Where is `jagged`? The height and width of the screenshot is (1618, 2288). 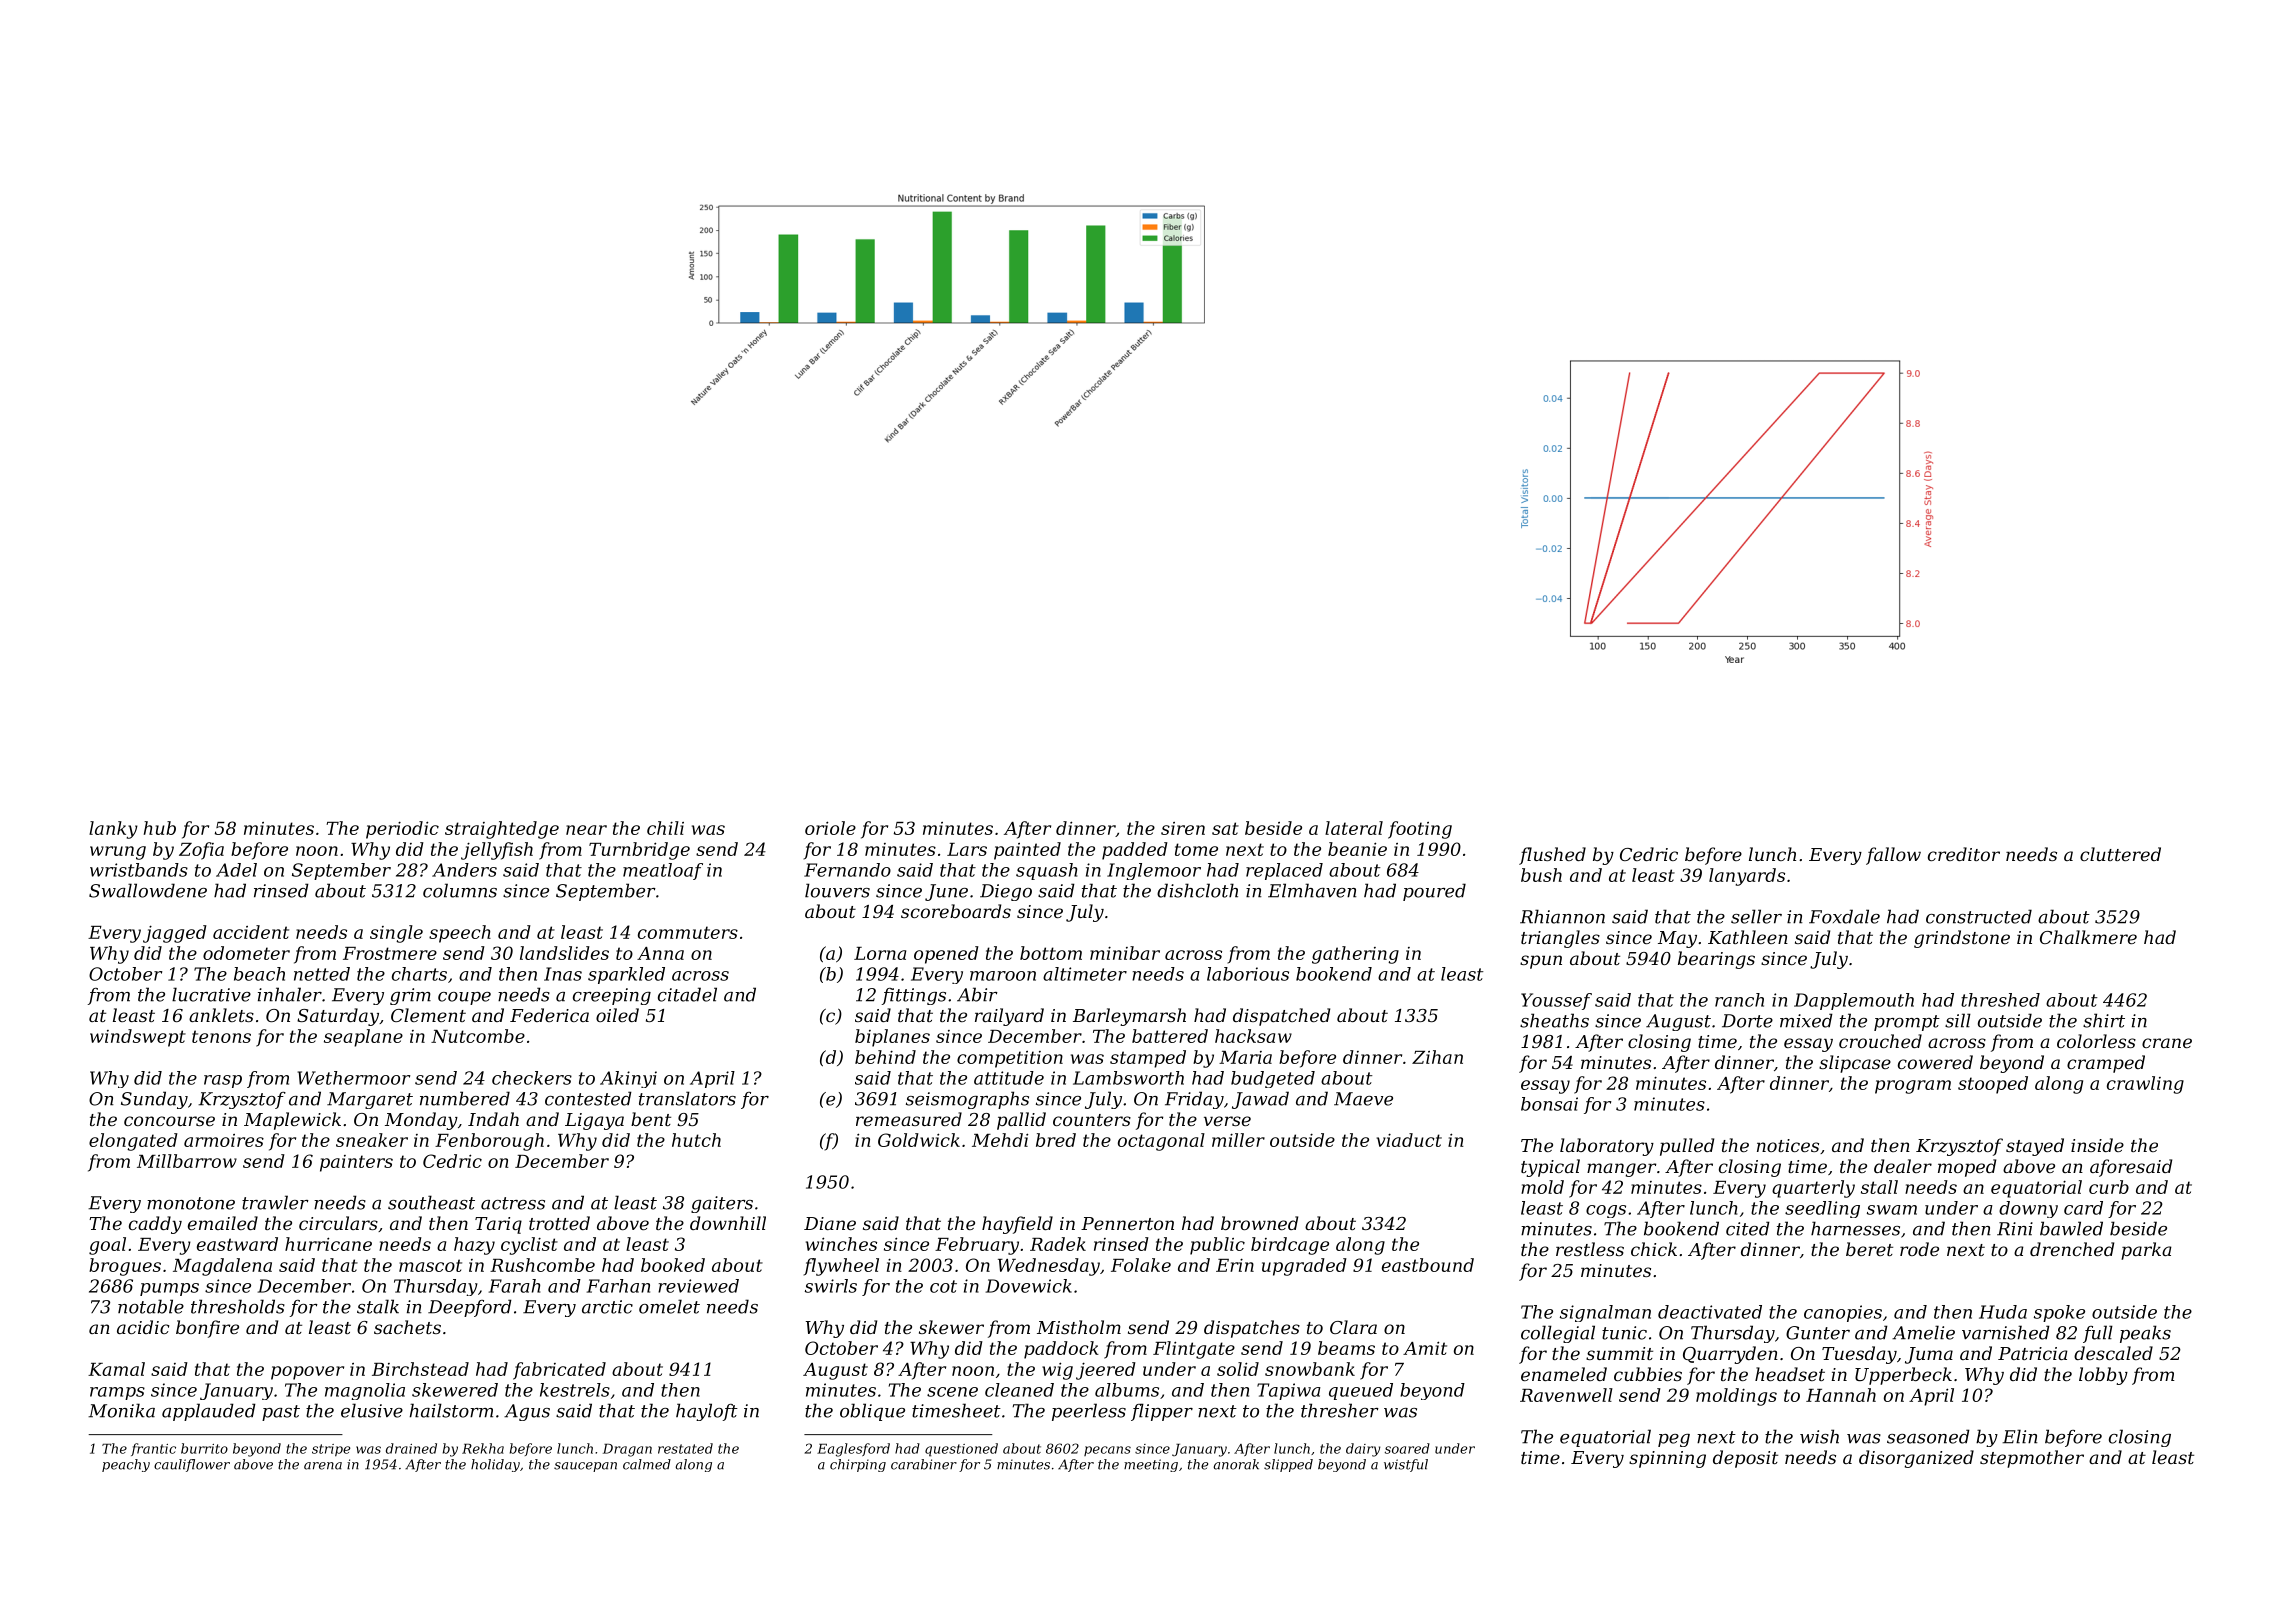 jagged is located at coordinates (175, 934).
